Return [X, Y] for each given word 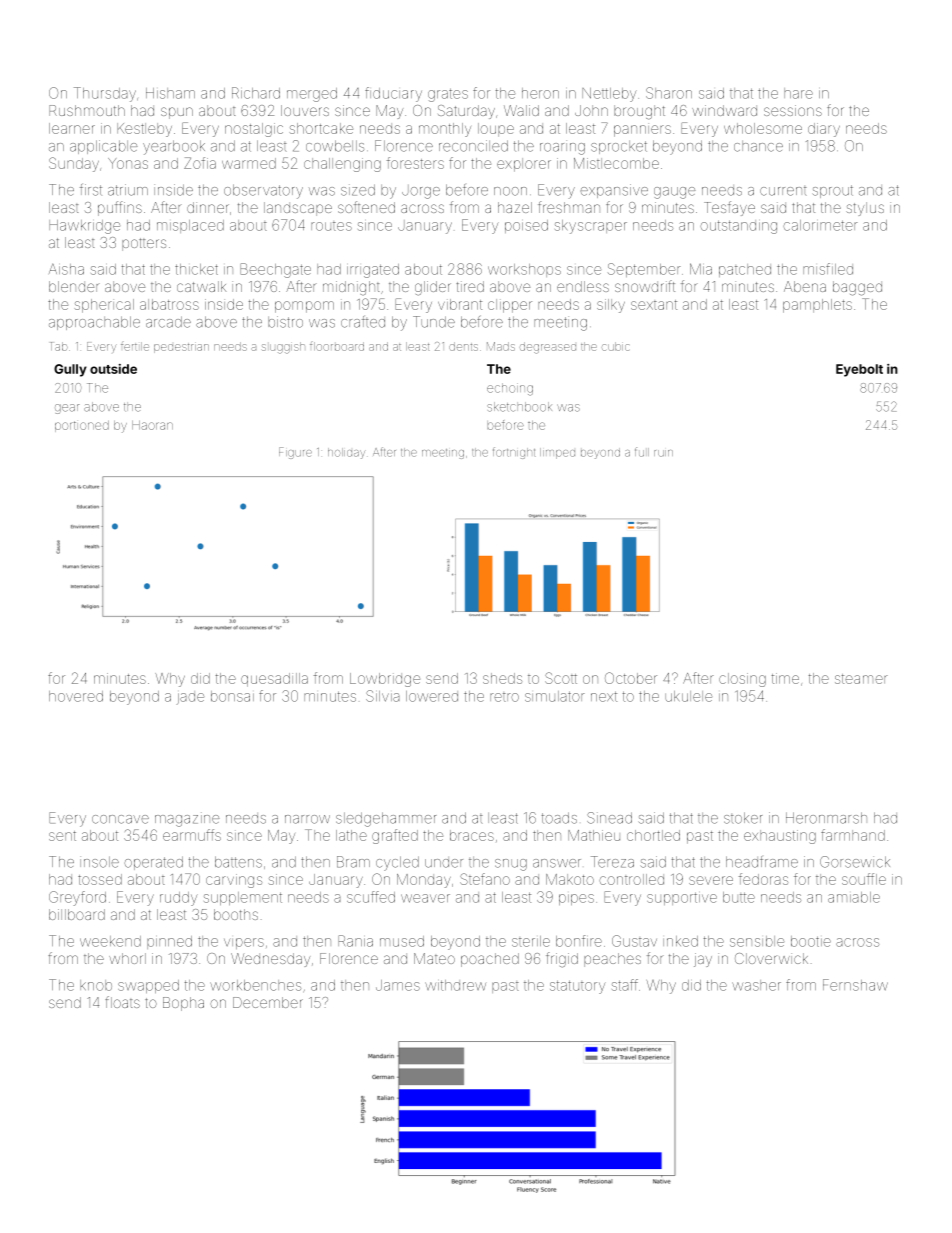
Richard [256, 93]
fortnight [514, 453]
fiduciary [393, 94]
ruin [663, 453]
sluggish [283, 348]
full [642, 452]
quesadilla [274, 680]
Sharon [669, 93]
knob [96, 985]
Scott [561, 678]
